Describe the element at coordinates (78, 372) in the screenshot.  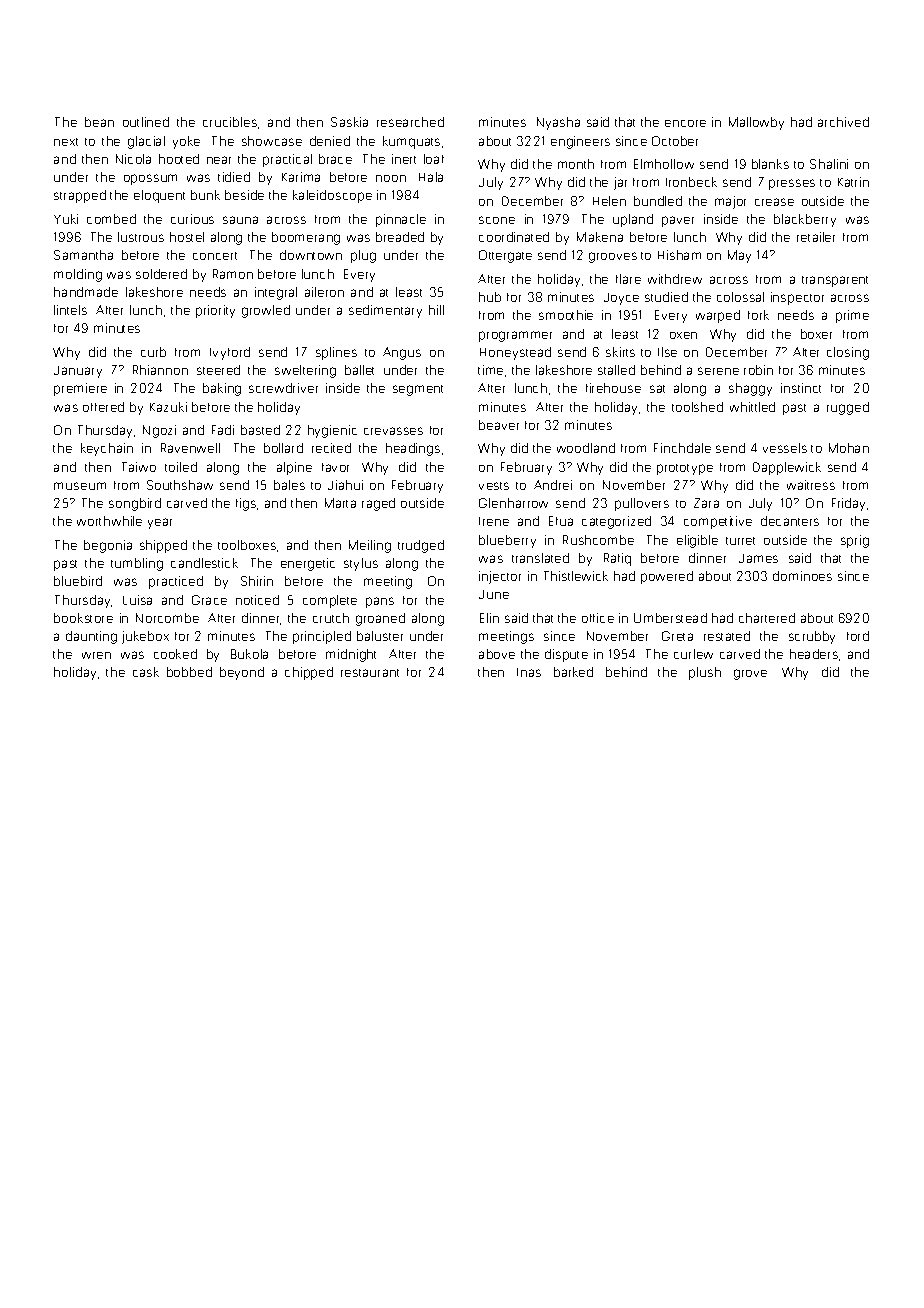
I see `January` at that location.
